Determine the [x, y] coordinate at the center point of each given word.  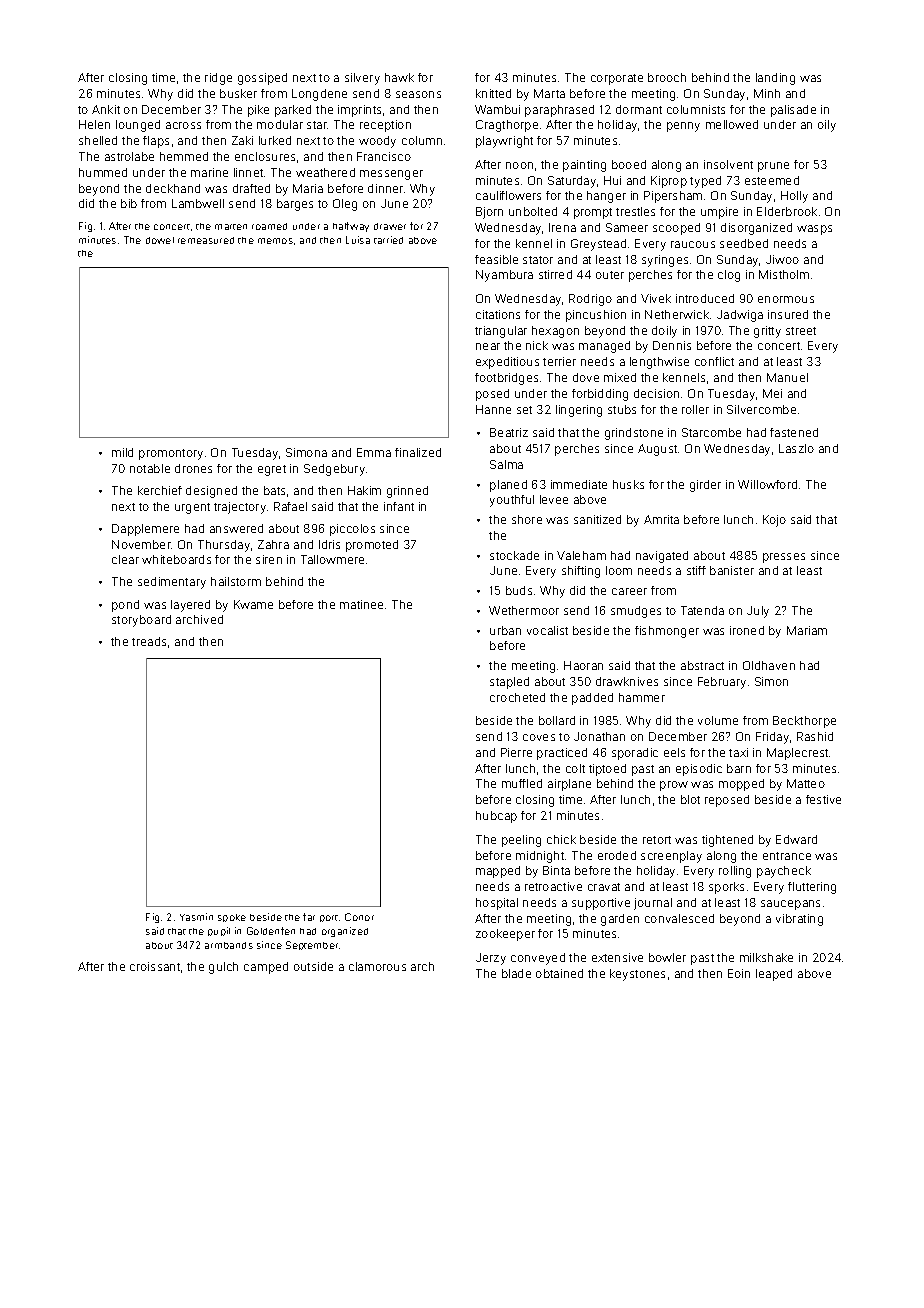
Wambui [497, 109]
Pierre [516, 752]
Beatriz [509, 432]
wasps [814, 230]
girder [705, 486]
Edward [796, 839]
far [309, 917]
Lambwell [198, 203]
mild [122, 452]
